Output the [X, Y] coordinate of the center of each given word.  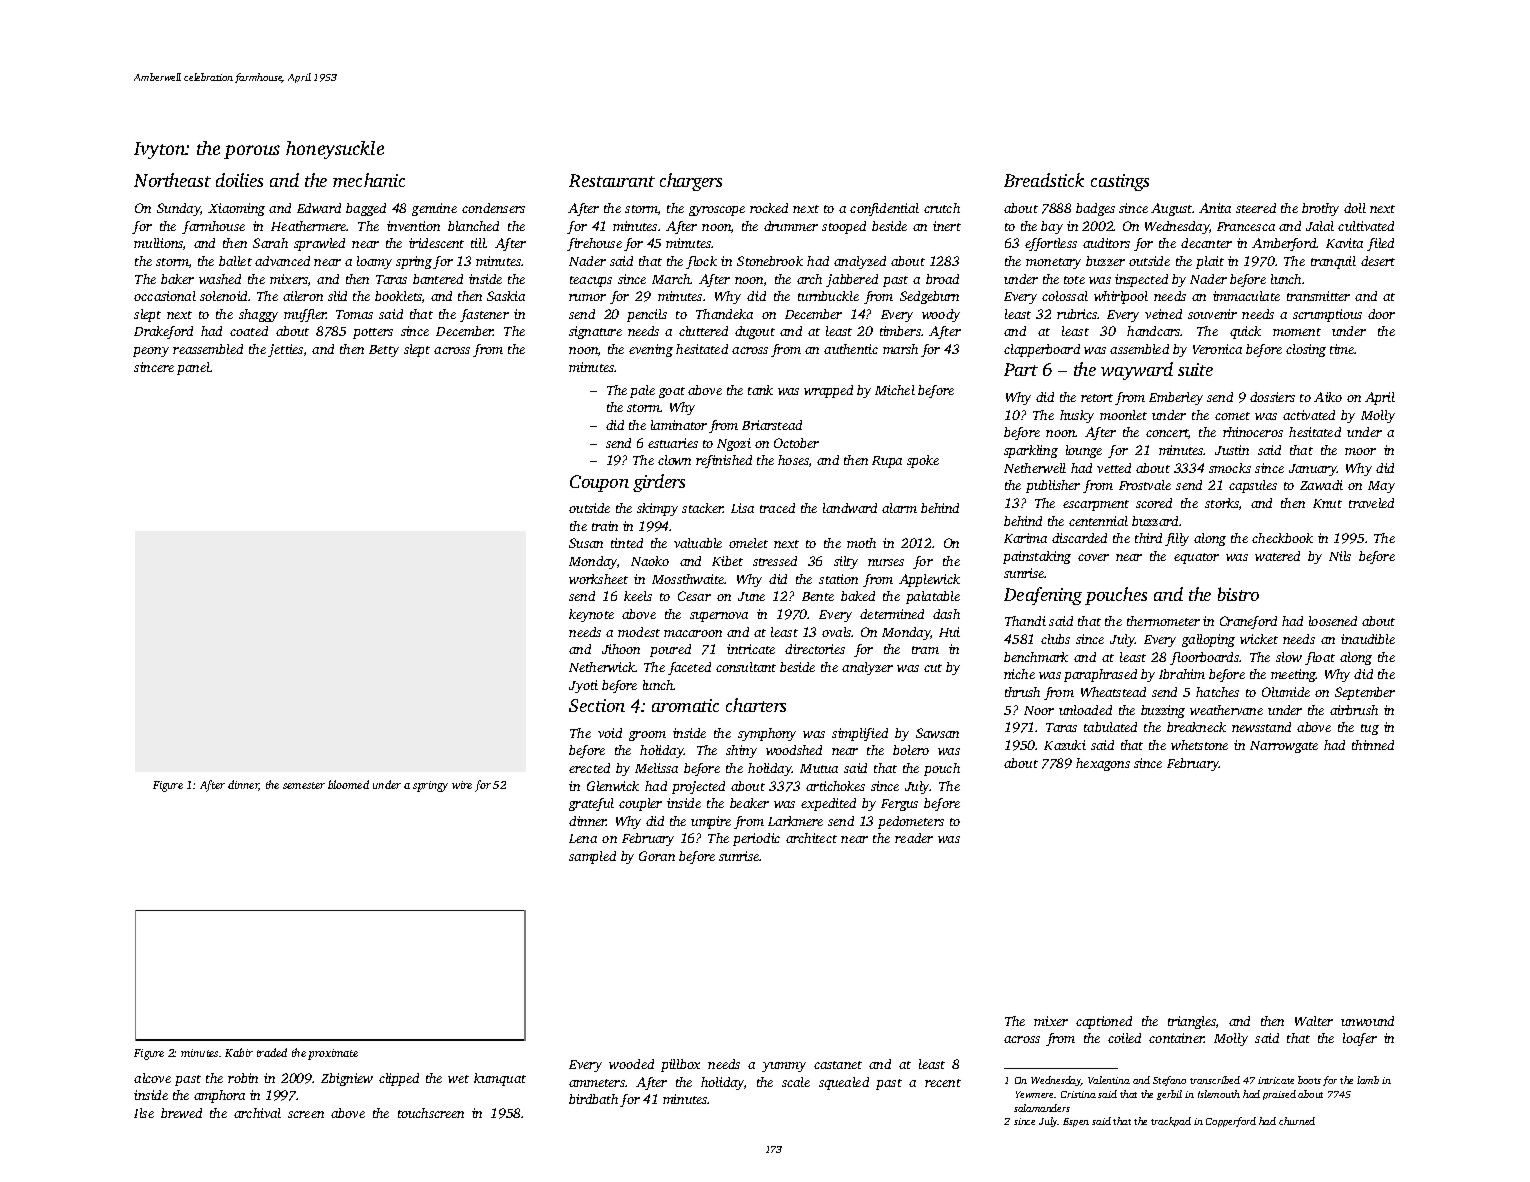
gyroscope [717, 211]
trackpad [1171, 1122]
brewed [181, 1113]
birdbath [593, 1099]
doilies [239, 180]
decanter [1206, 243]
